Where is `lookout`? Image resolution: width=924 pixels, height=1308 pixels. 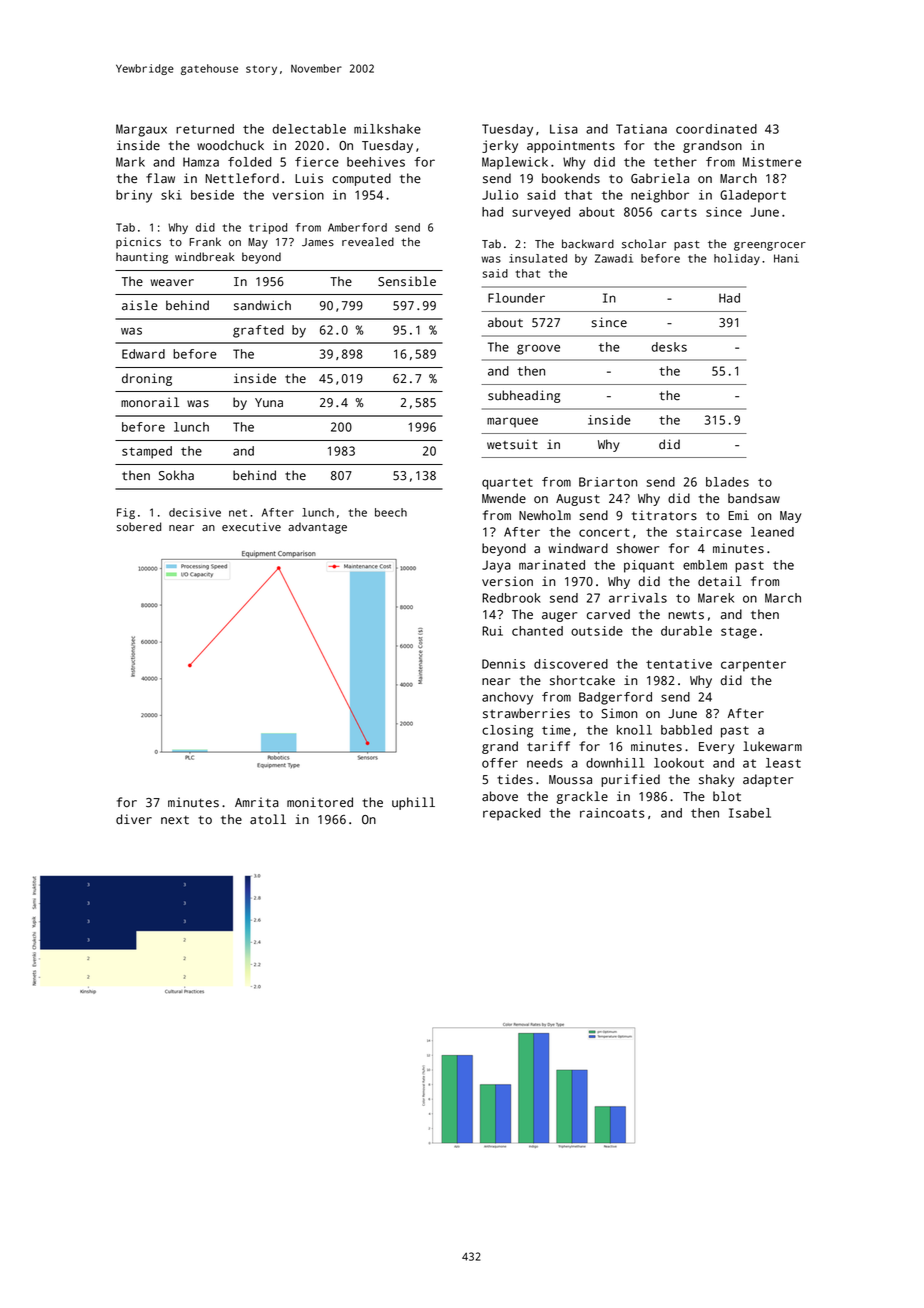 lookout is located at coordinates (679, 763).
